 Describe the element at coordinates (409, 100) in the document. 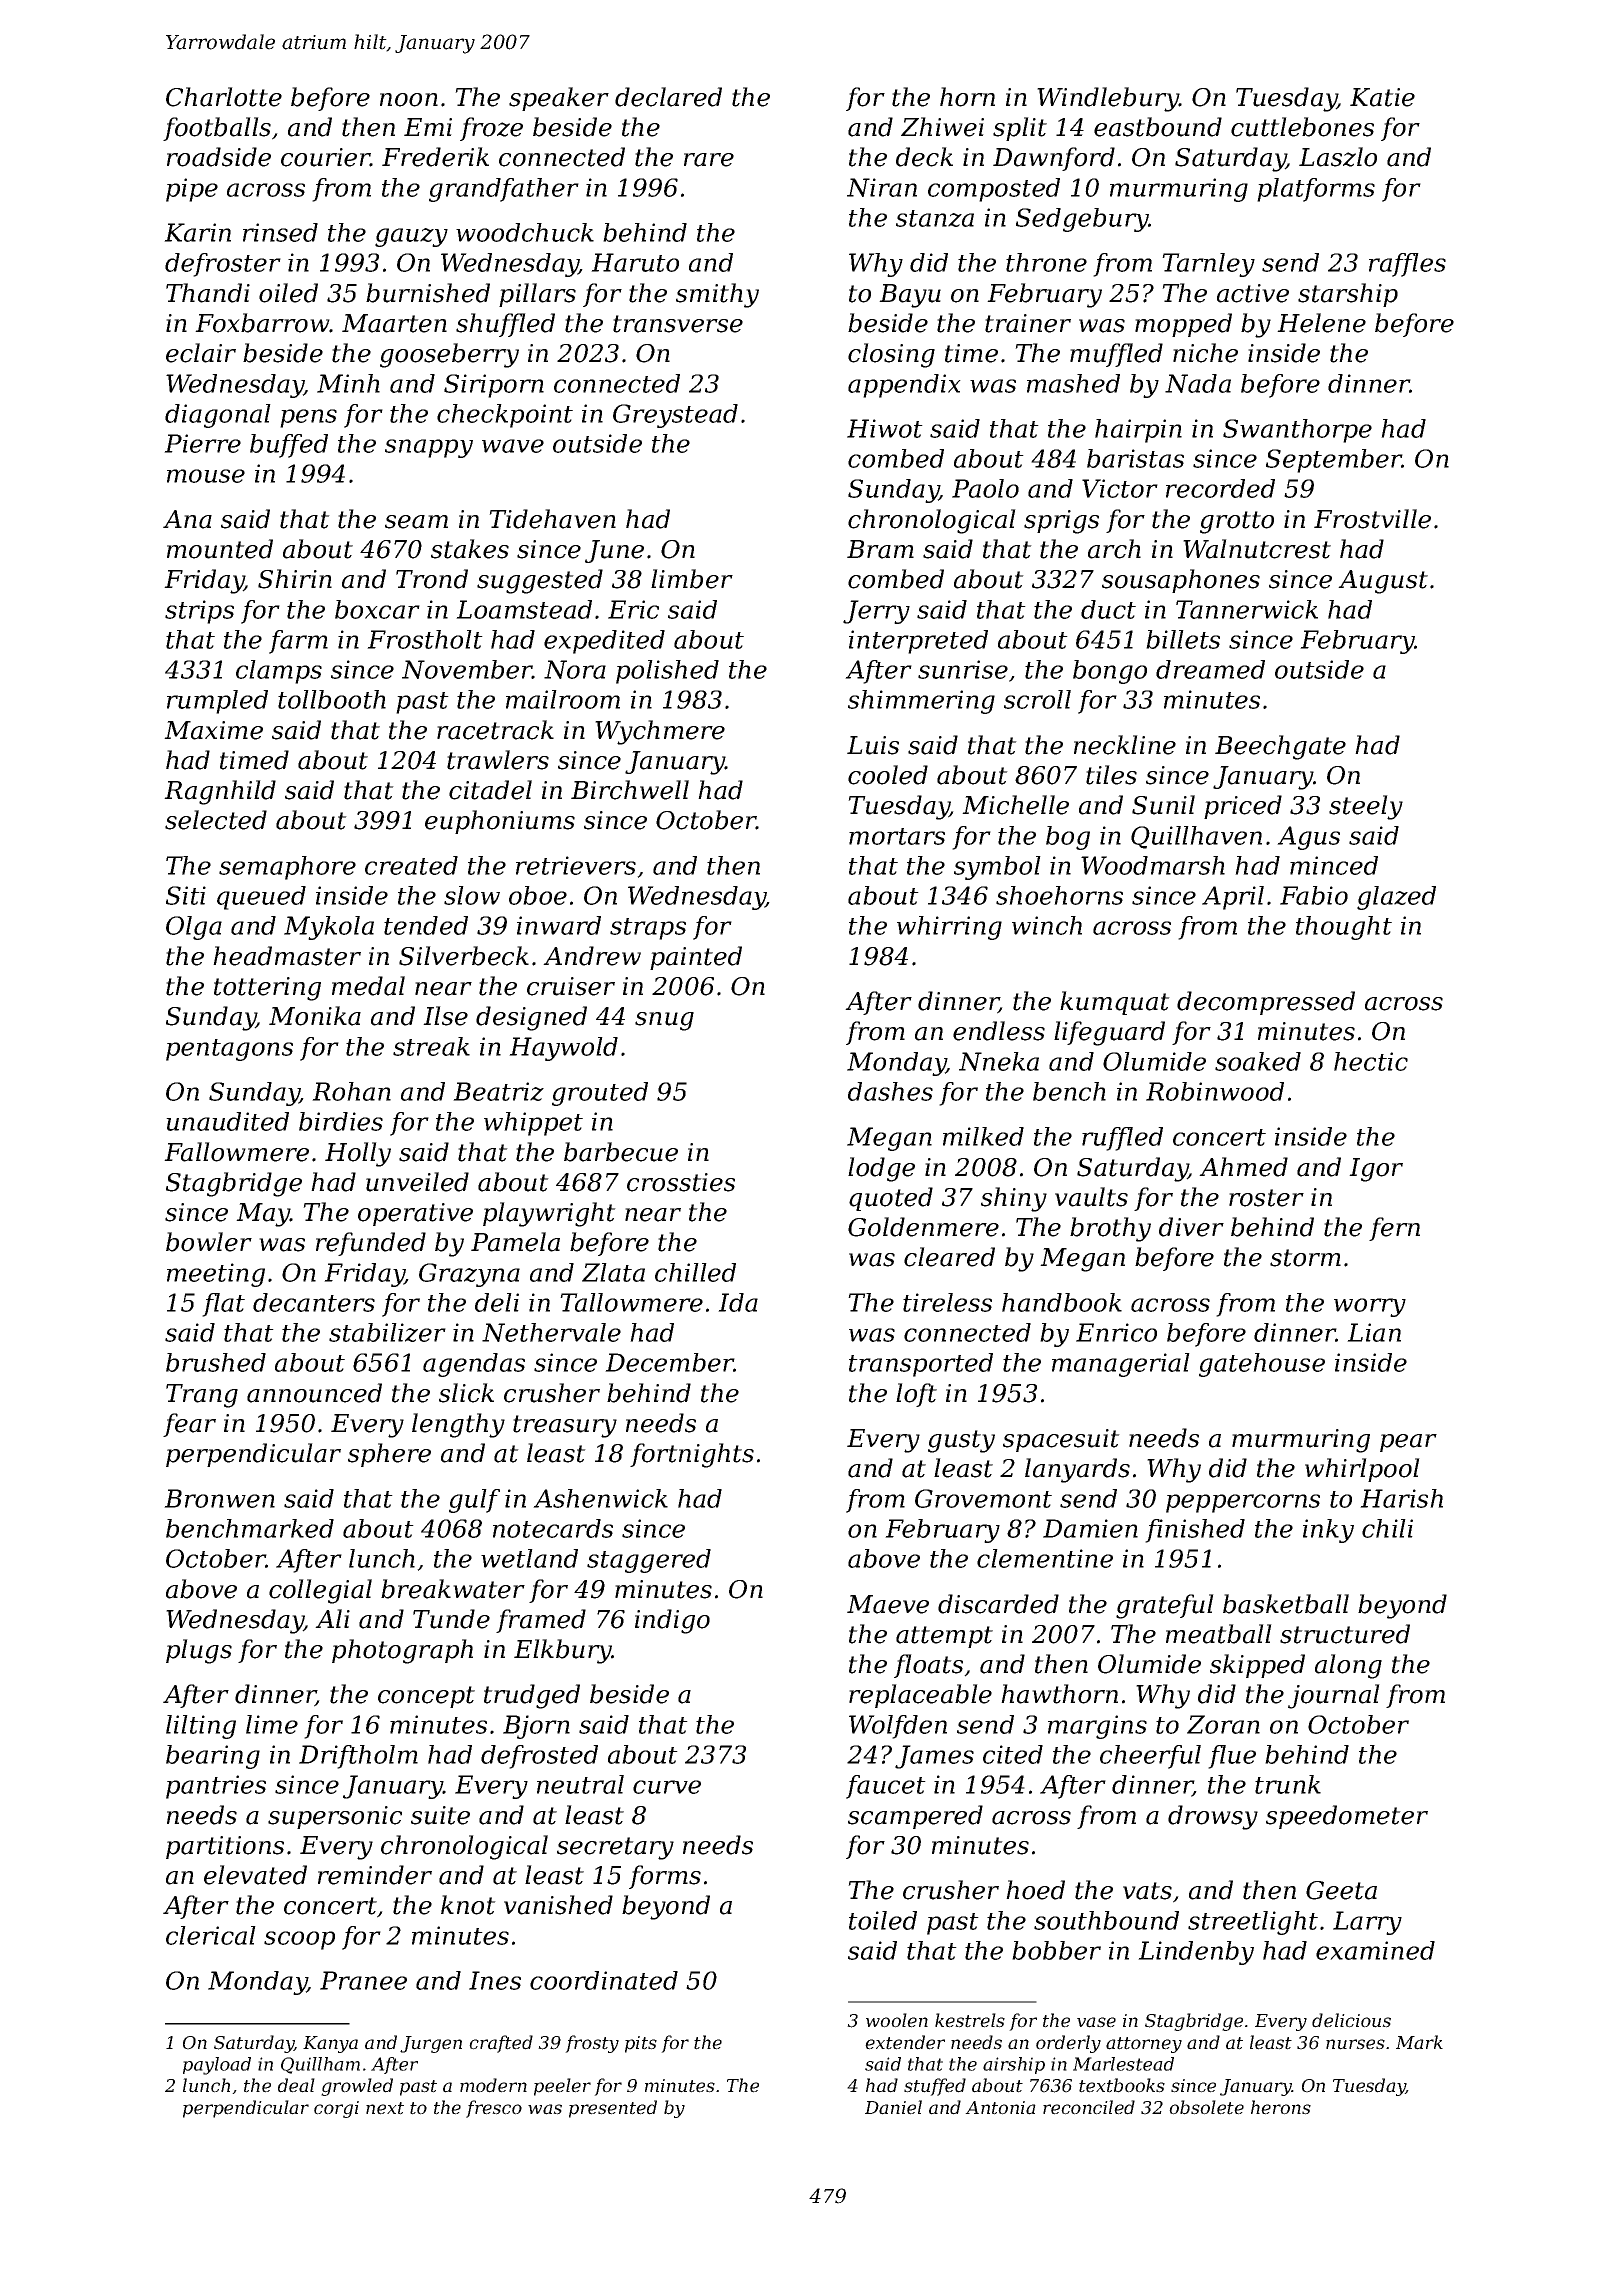

I see `noon` at that location.
